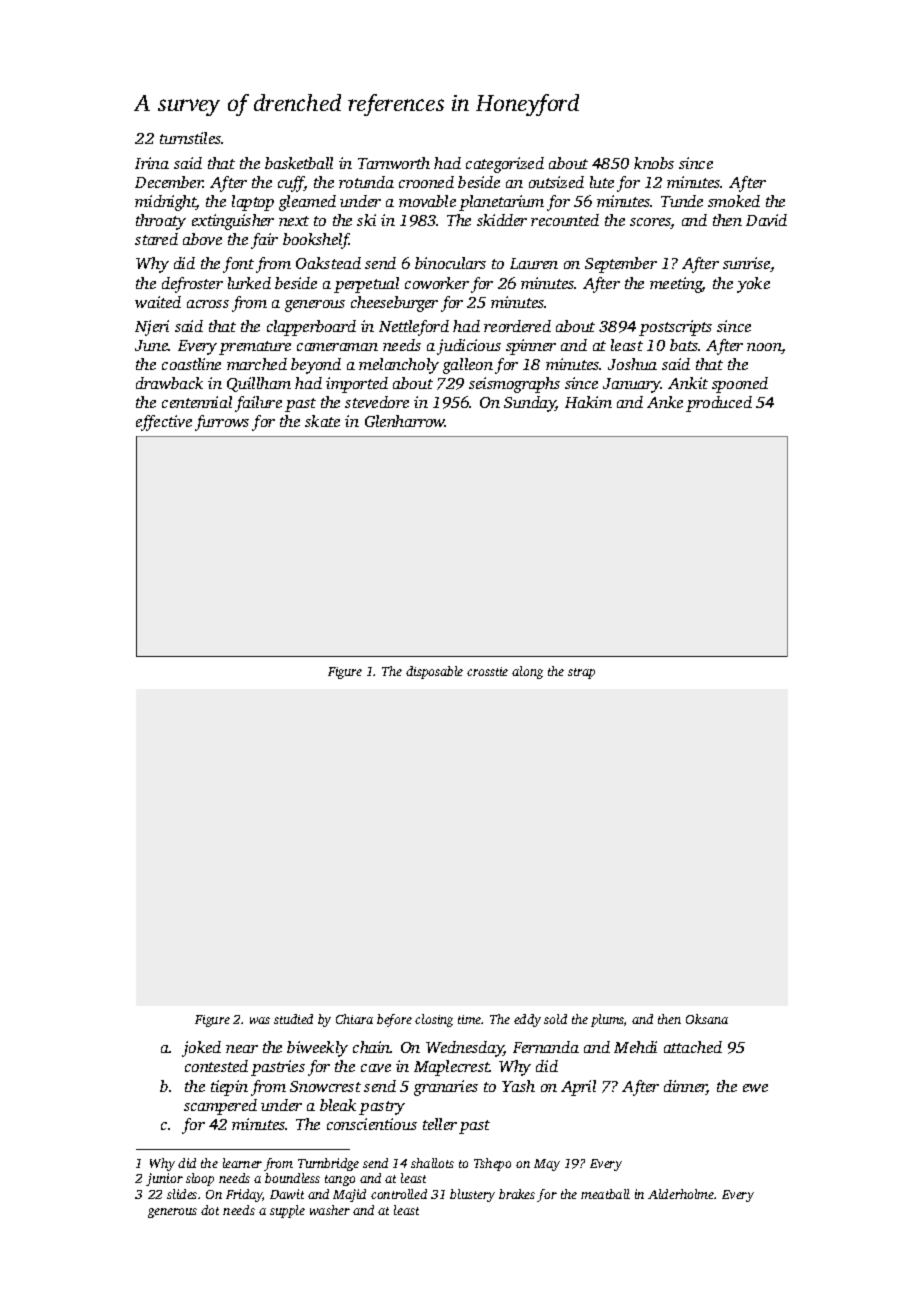 The image size is (924, 1314). Describe the element at coordinates (654, 163) in the screenshot. I see `knobs` at that location.
